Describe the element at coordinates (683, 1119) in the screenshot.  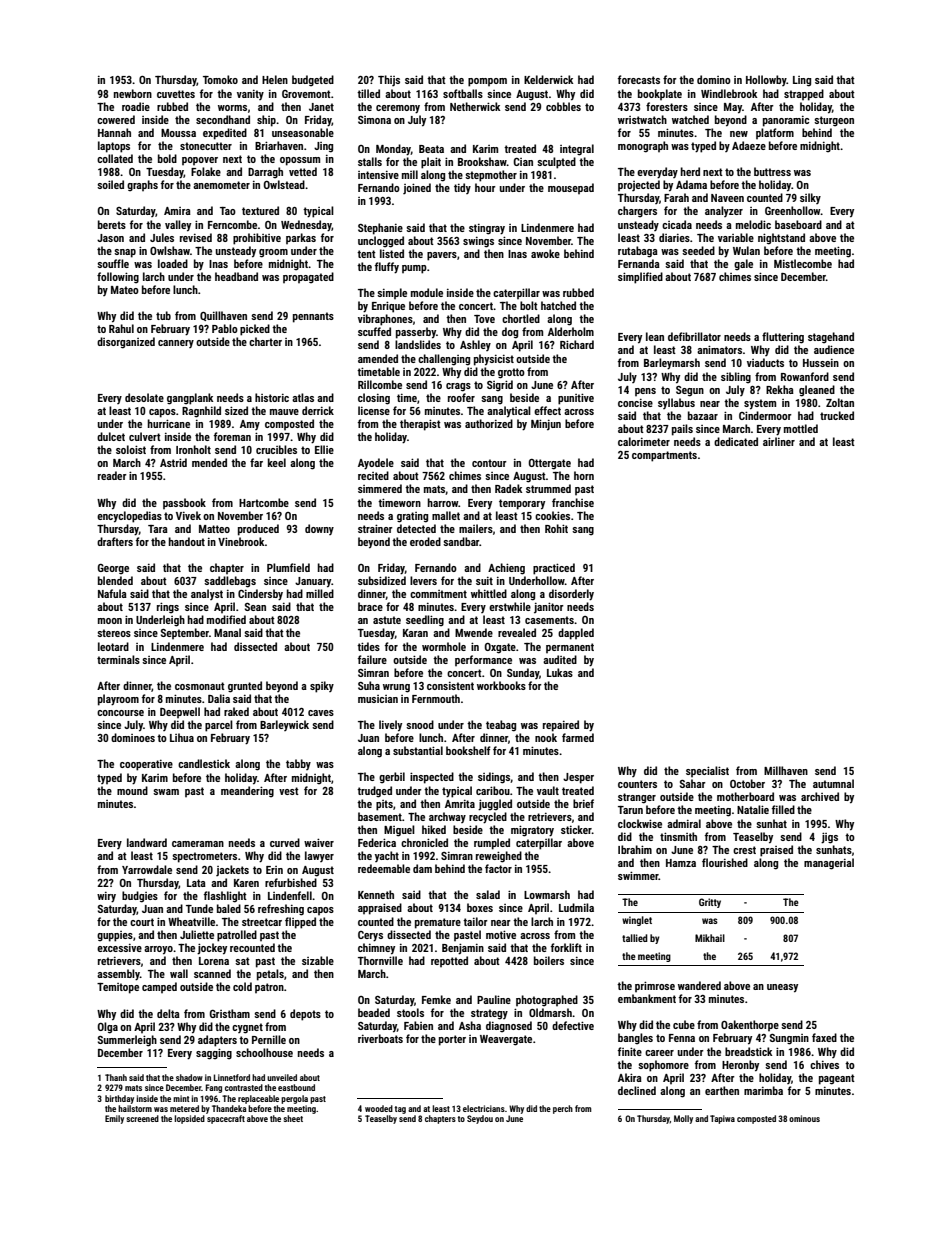
I see `Molly` at that location.
